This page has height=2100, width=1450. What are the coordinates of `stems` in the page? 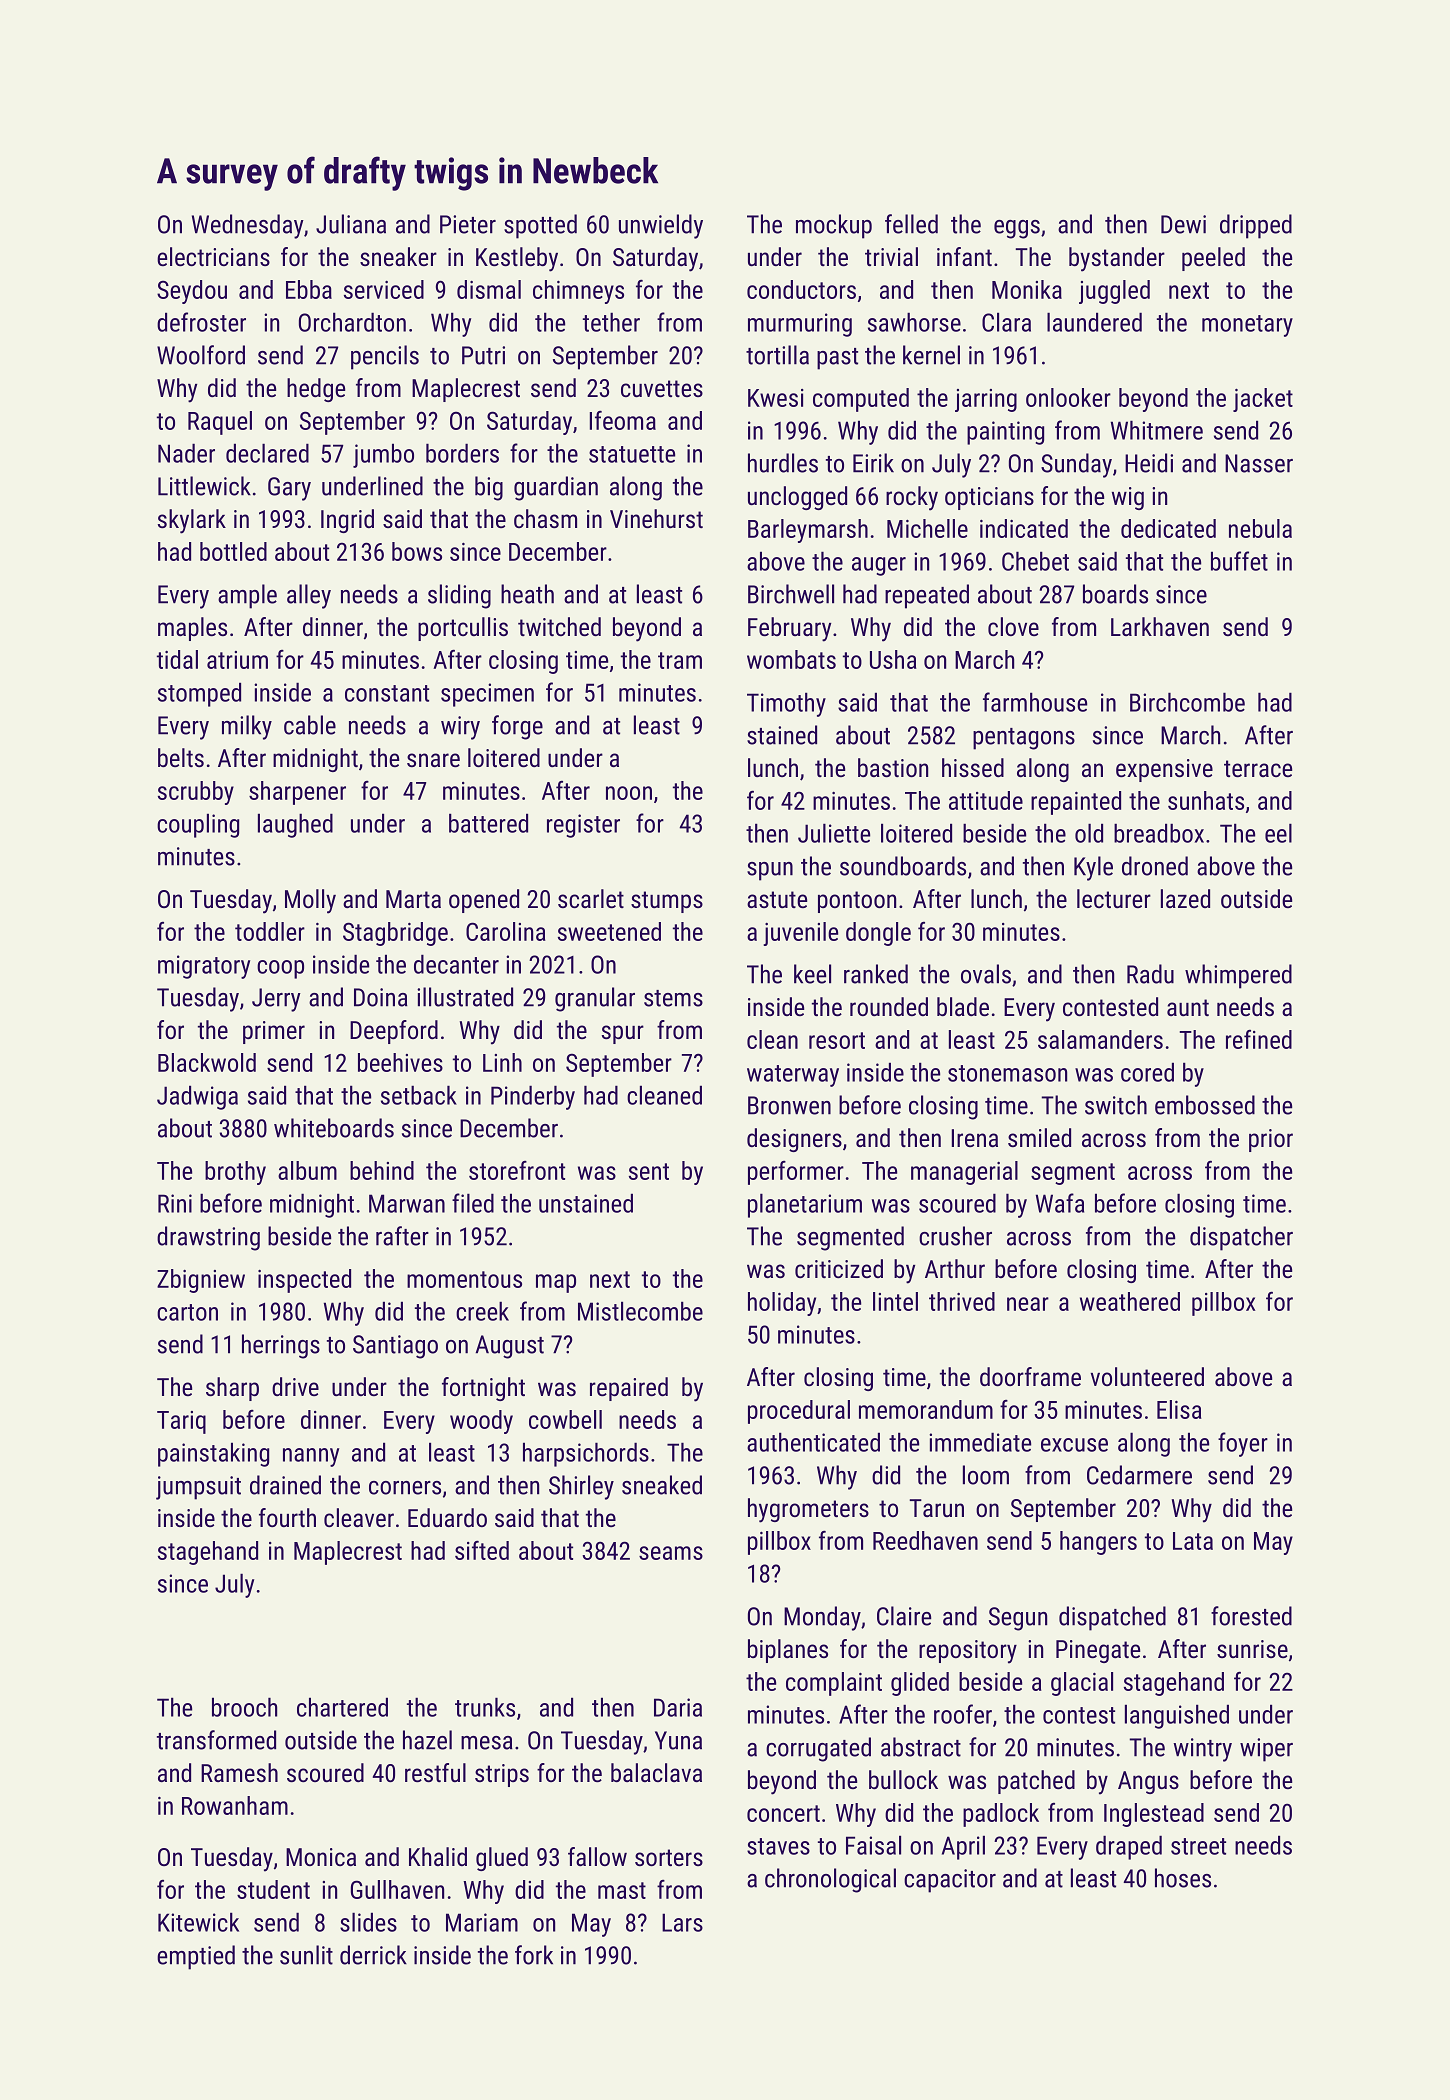 It's located at (673, 998).
